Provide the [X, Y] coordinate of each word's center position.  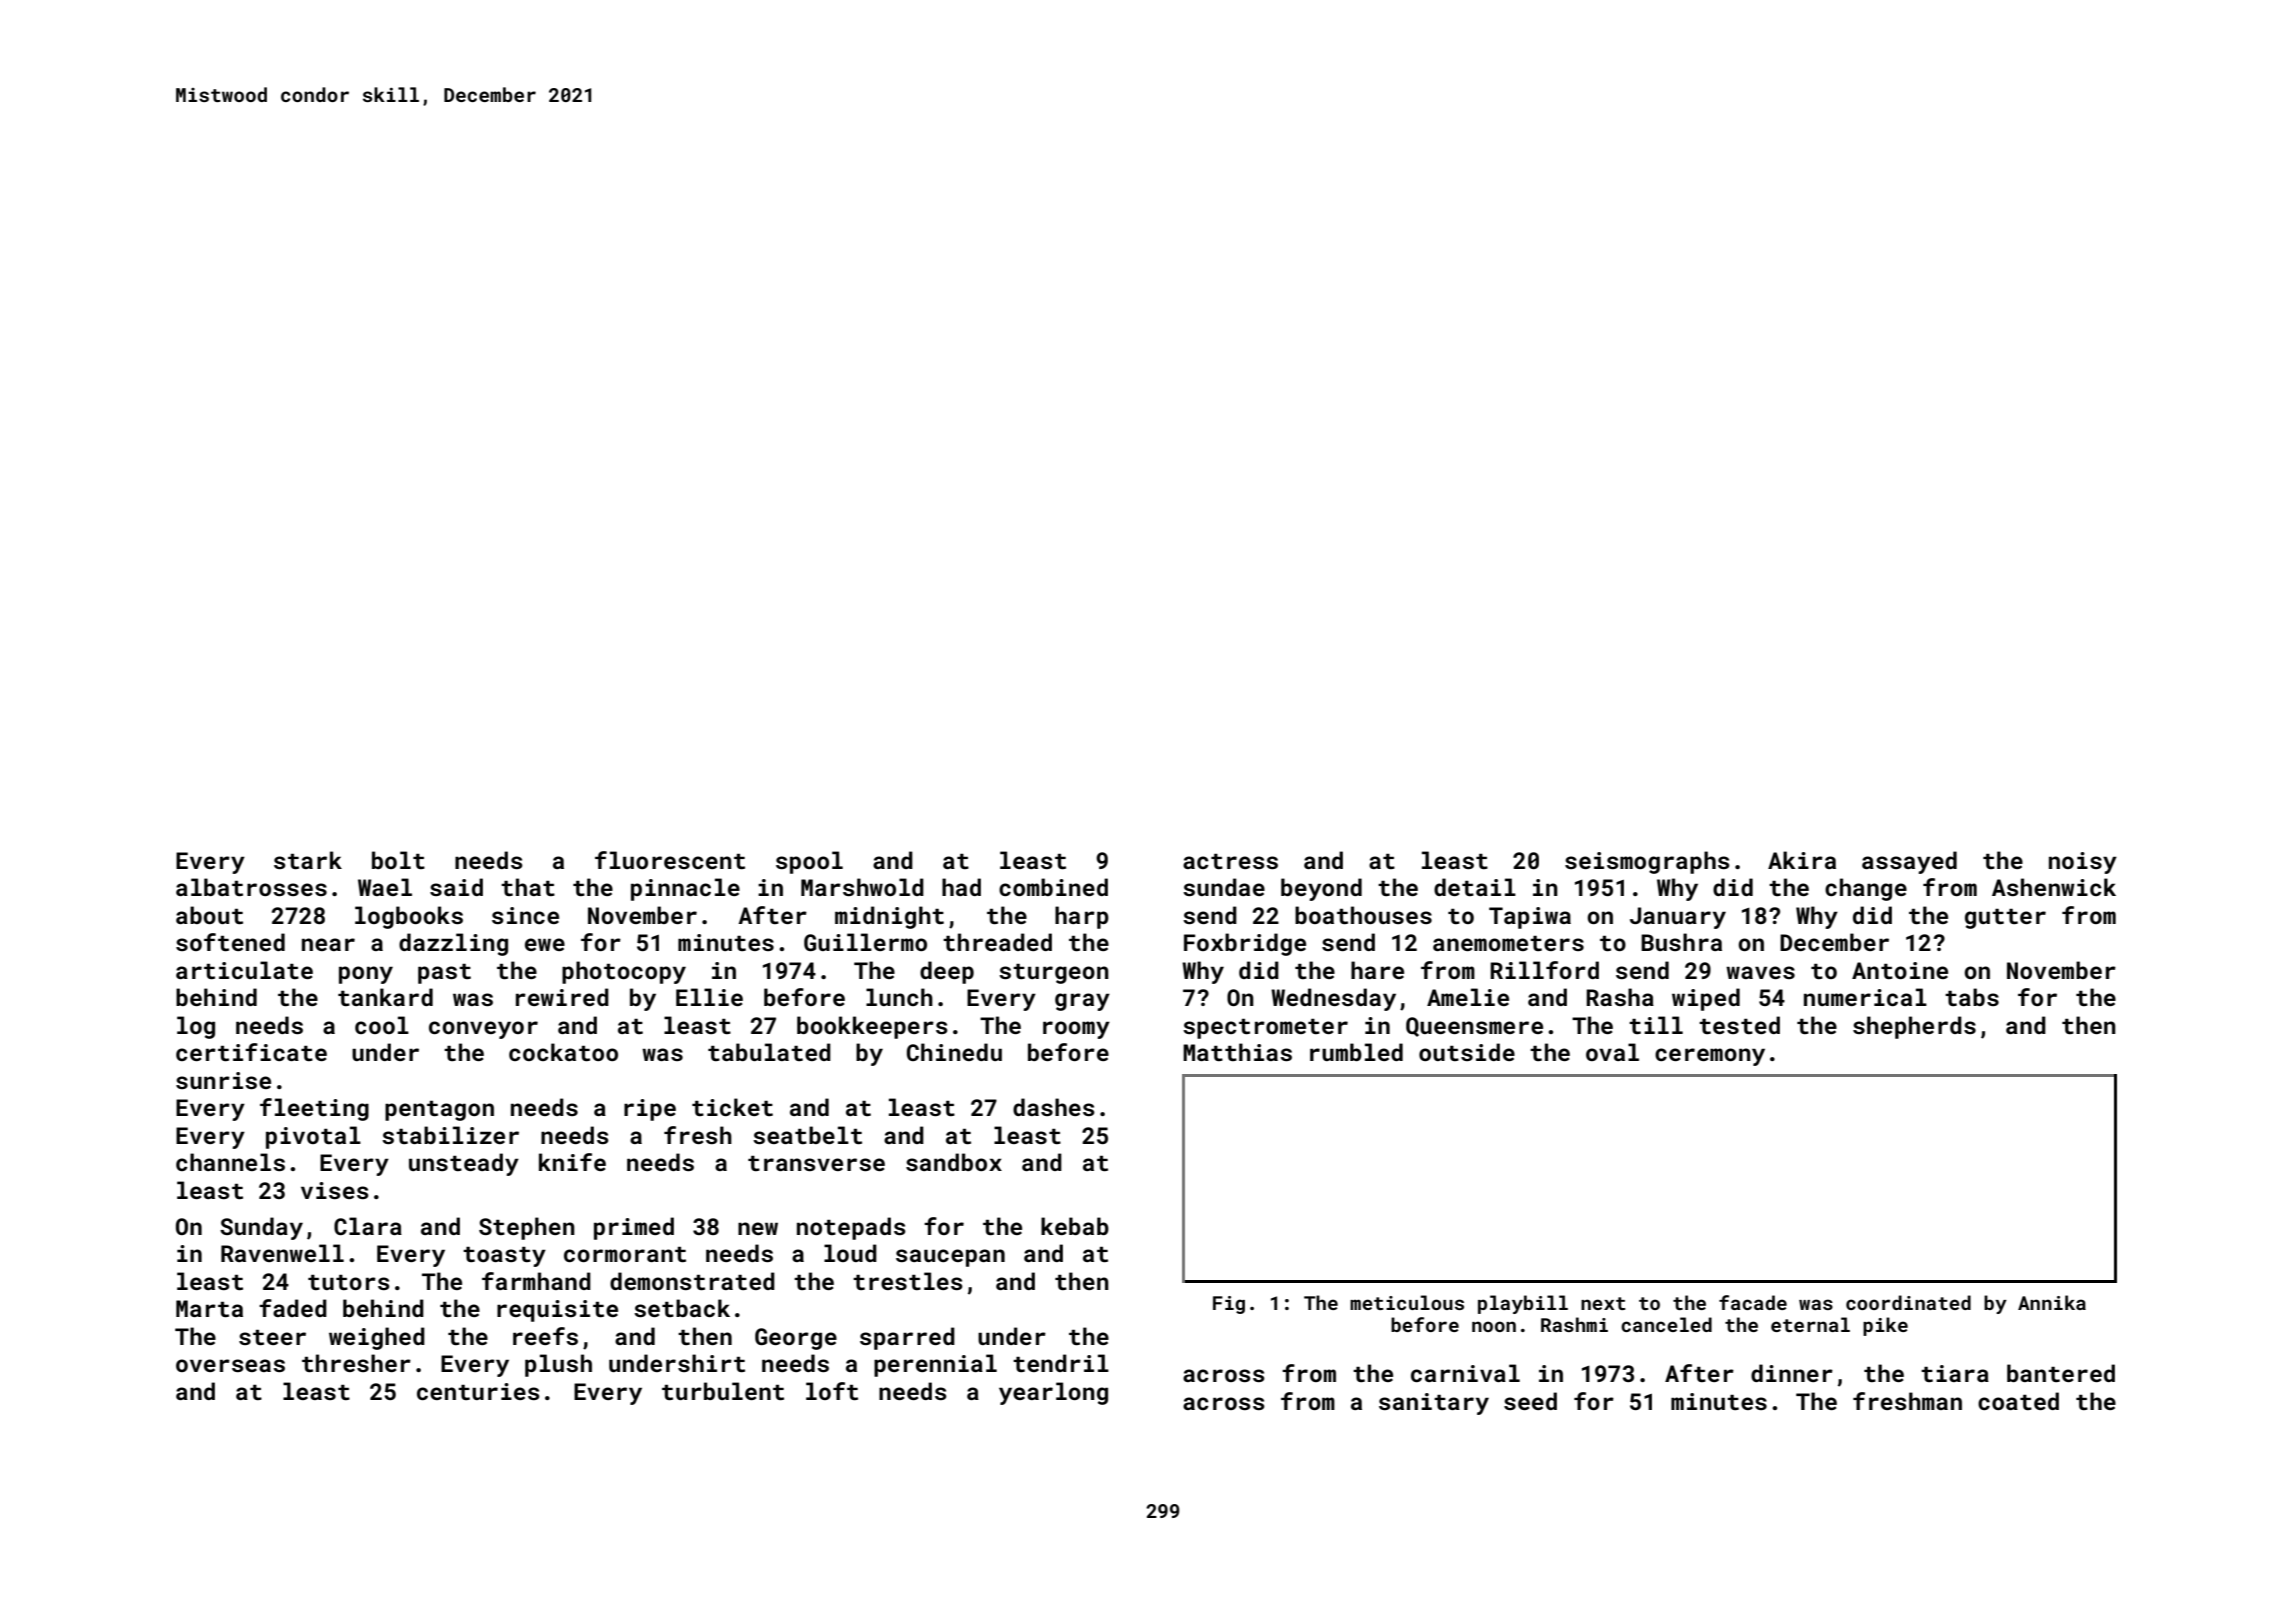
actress [1230, 861]
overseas [230, 1365]
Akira [1802, 860]
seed [1530, 1401]
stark [308, 860]
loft [832, 1391]
